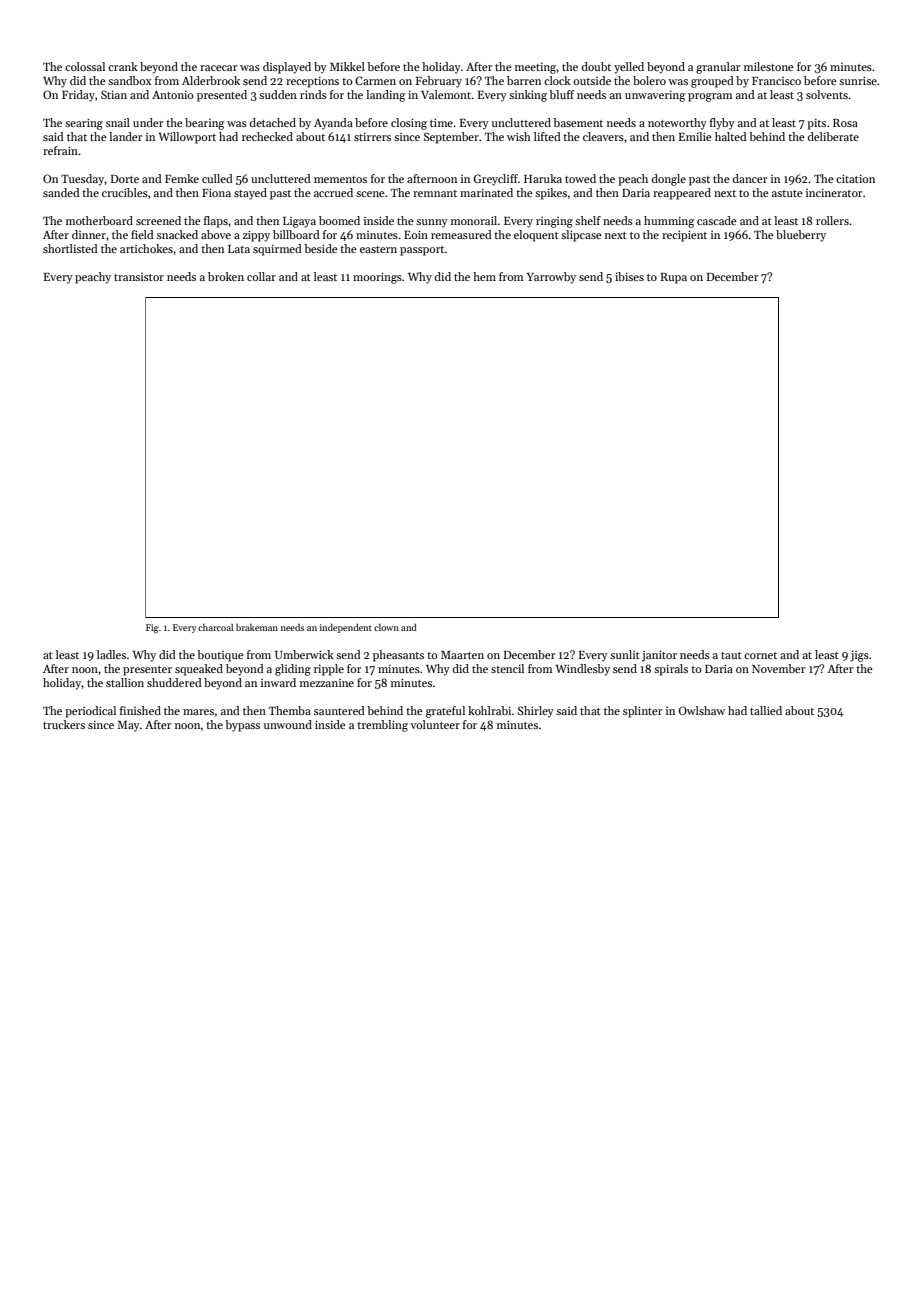 The width and height of the screenshot is (924, 1308). Describe the element at coordinates (386, 627) in the screenshot. I see `clown` at that location.
